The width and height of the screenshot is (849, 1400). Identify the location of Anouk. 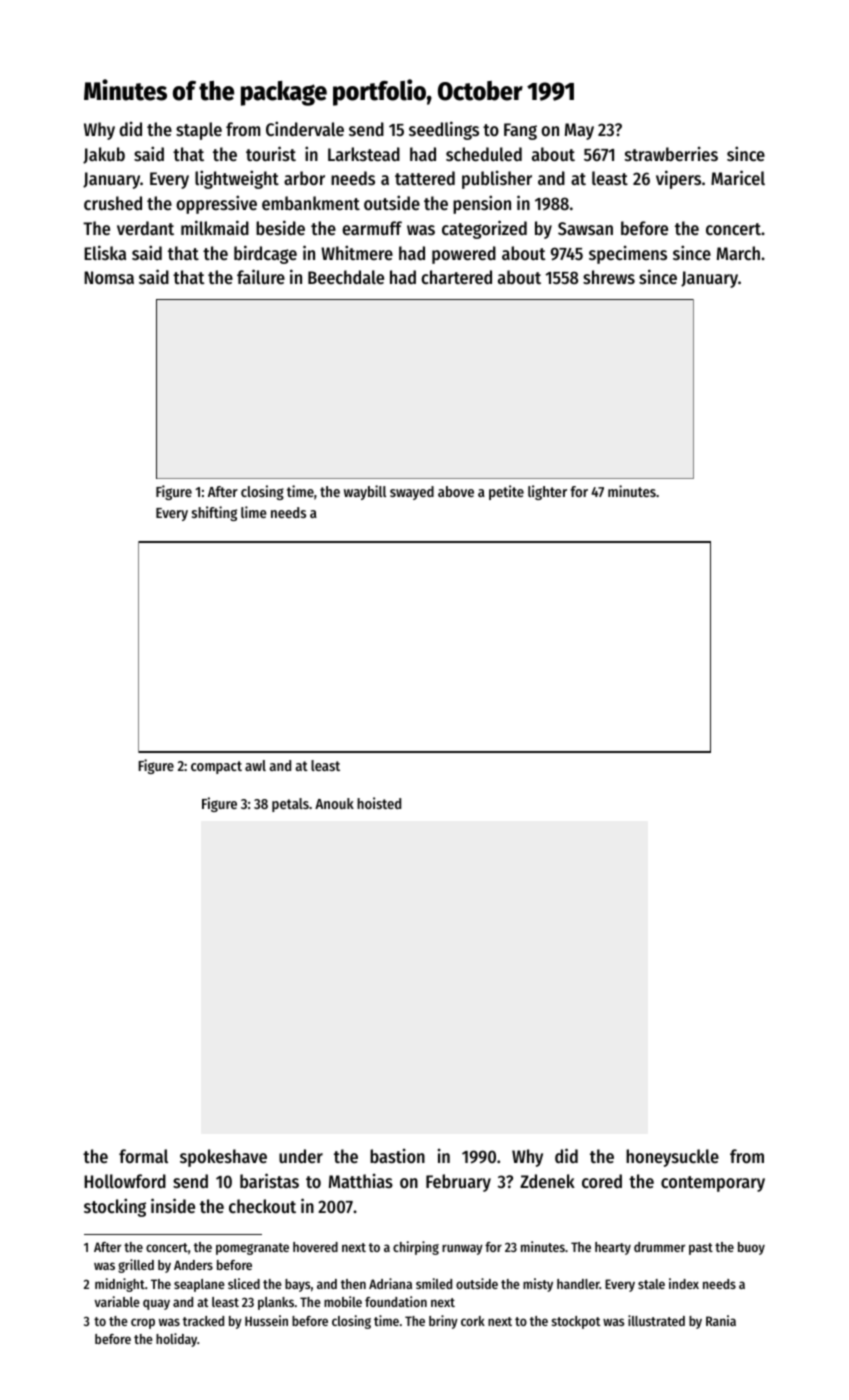
(334, 803).
